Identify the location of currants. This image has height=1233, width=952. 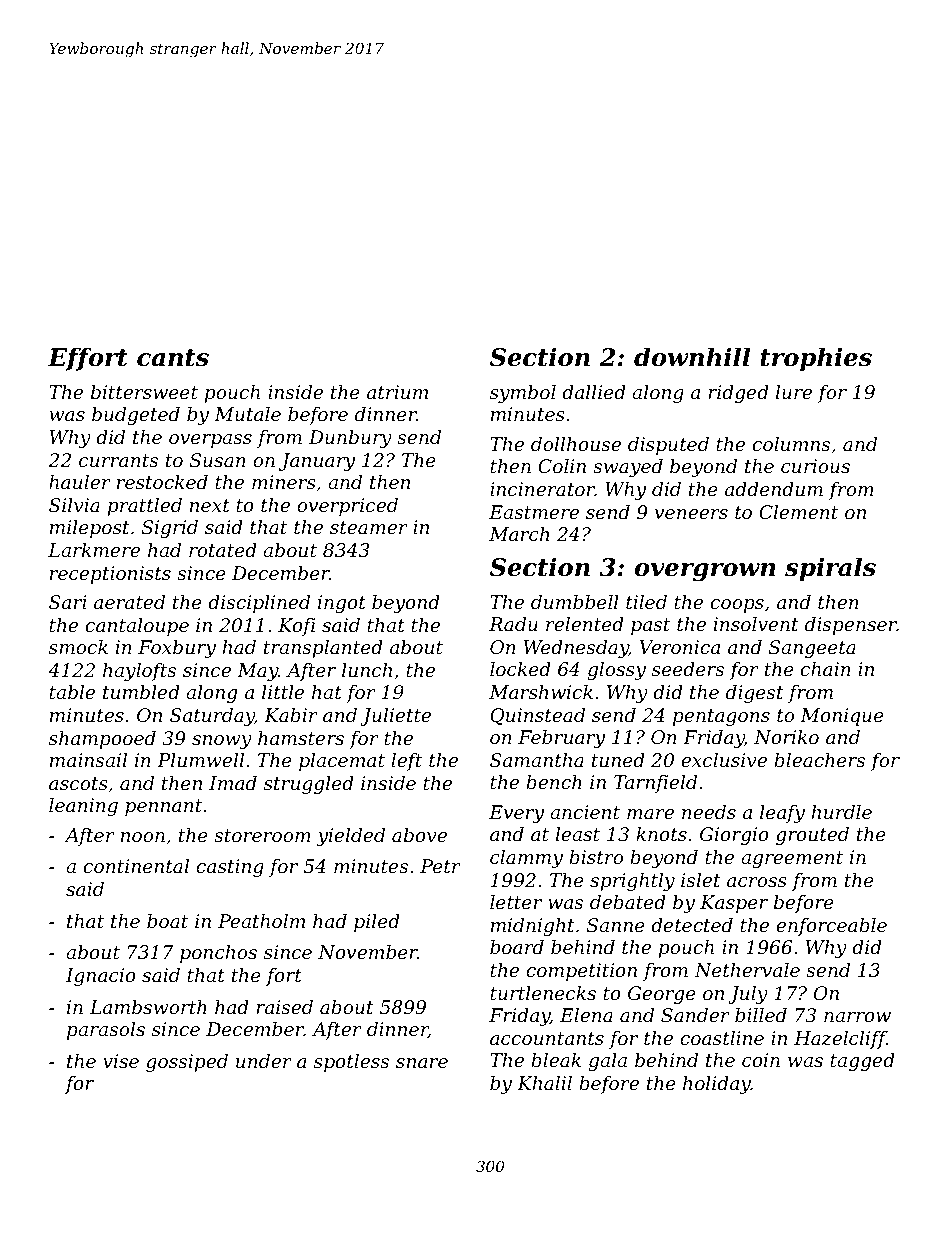
(118, 460).
